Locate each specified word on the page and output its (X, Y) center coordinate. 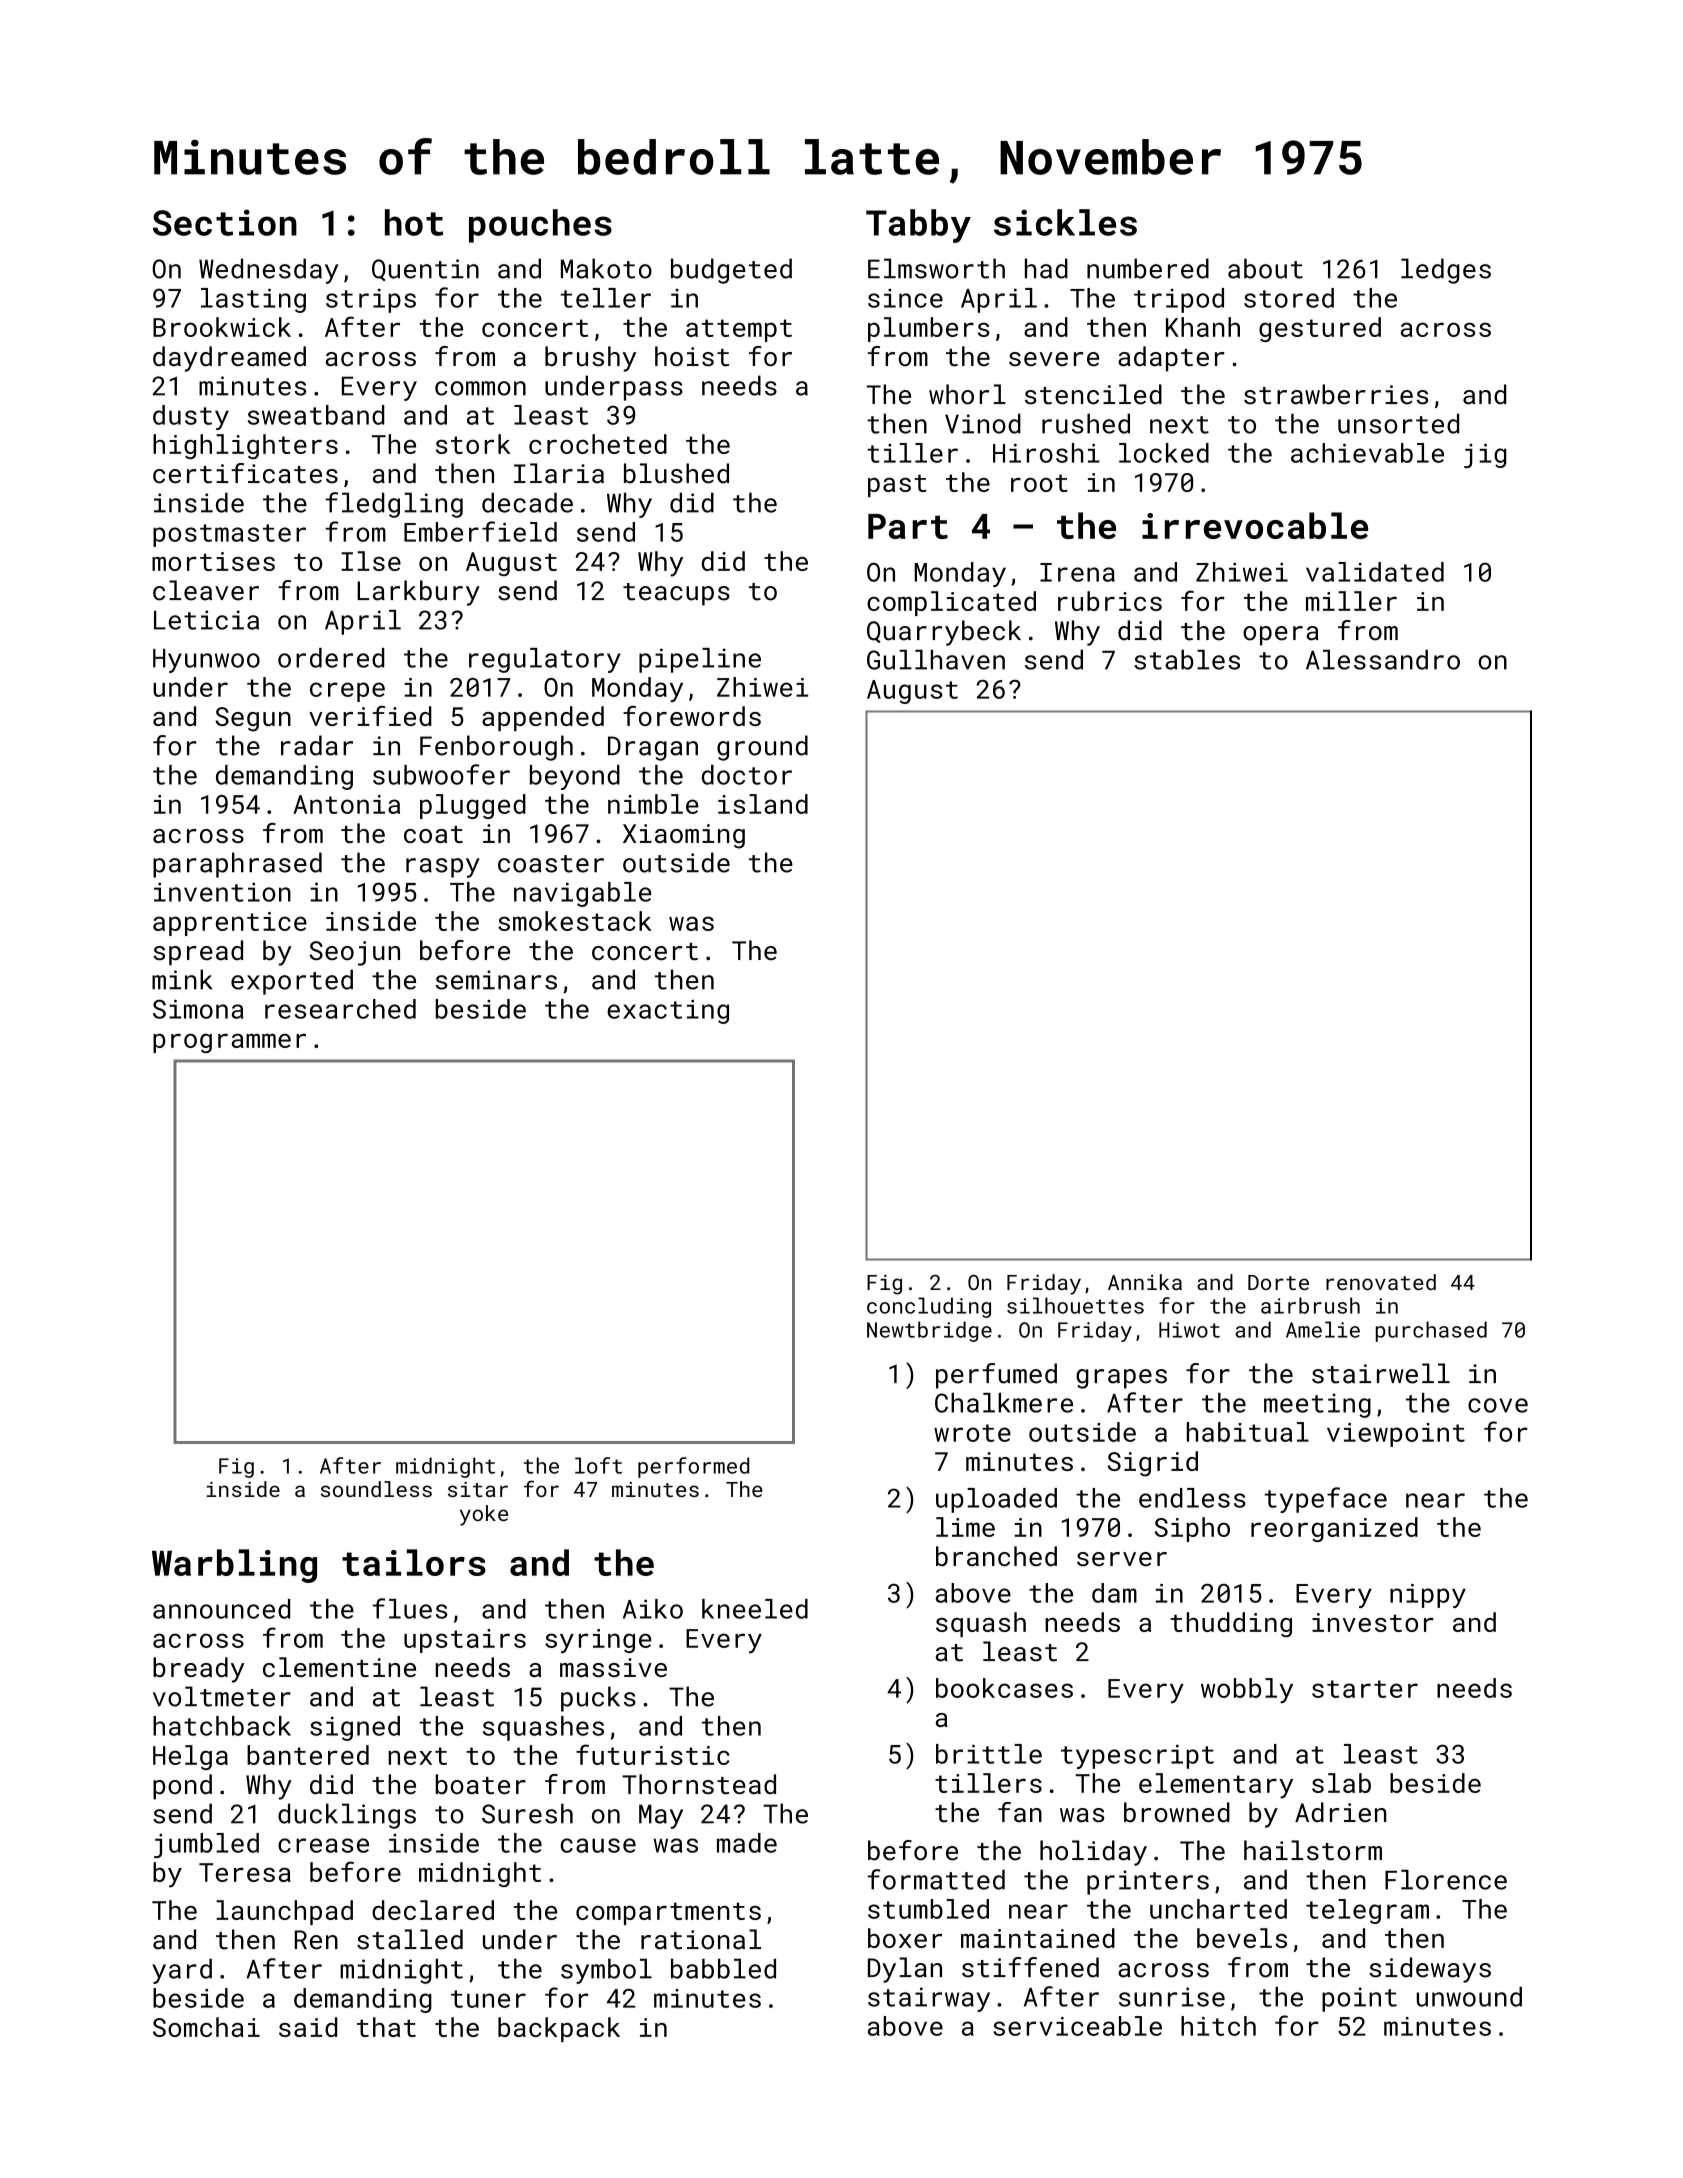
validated (1375, 572)
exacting (668, 1011)
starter (1365, 1689)
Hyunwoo (206, 661)
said (308, 2027)
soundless (376, 1489)
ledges (1446, 271)
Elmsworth (936, 268)
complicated (951, 603)
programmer (229, 1043)
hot (414, 222)
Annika (1145, 1282)
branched (996, 1556)
